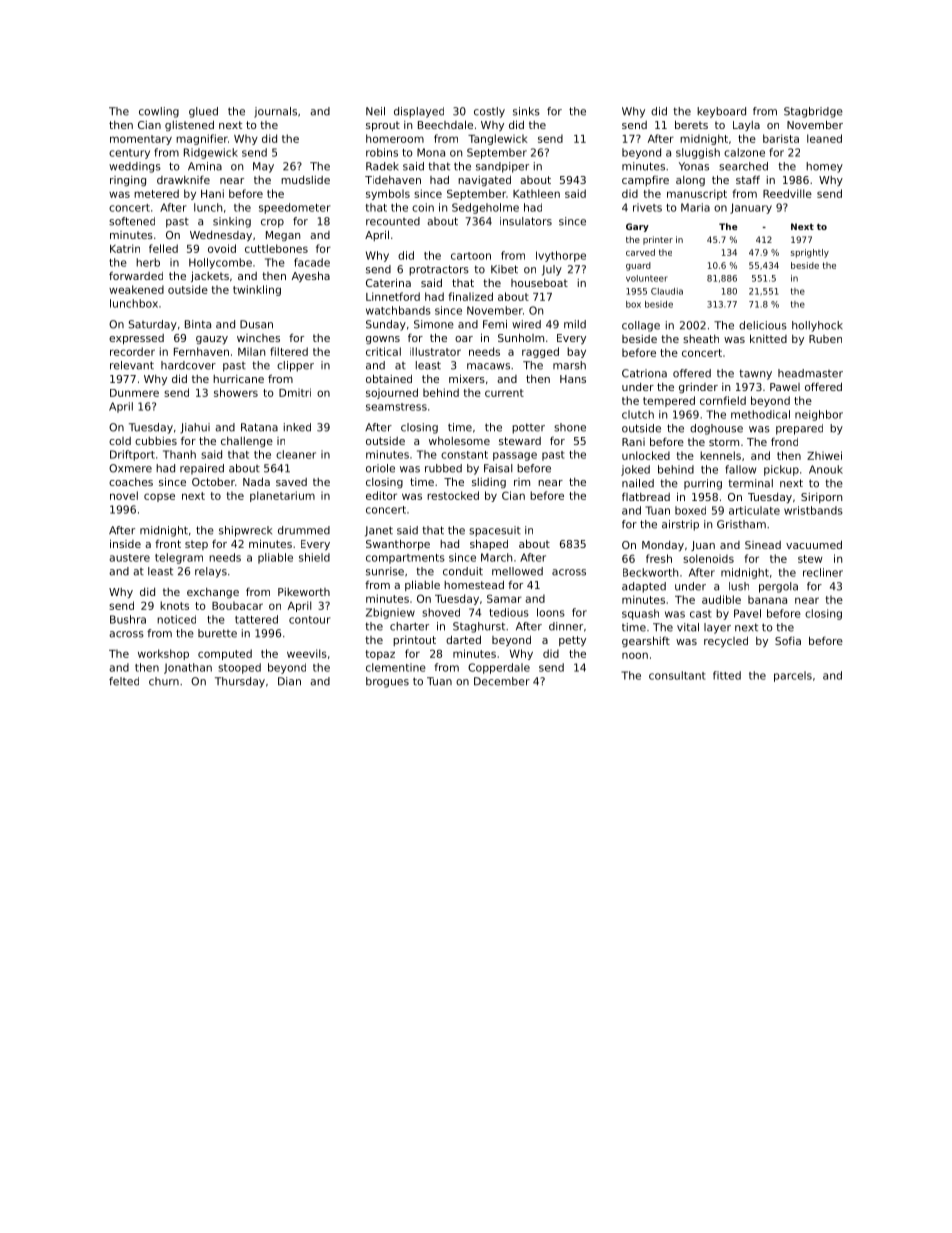  What do you see at coordinates (311, 277) in the screenshot?
I see `Ayesha` at bounding box center [311, 277].
